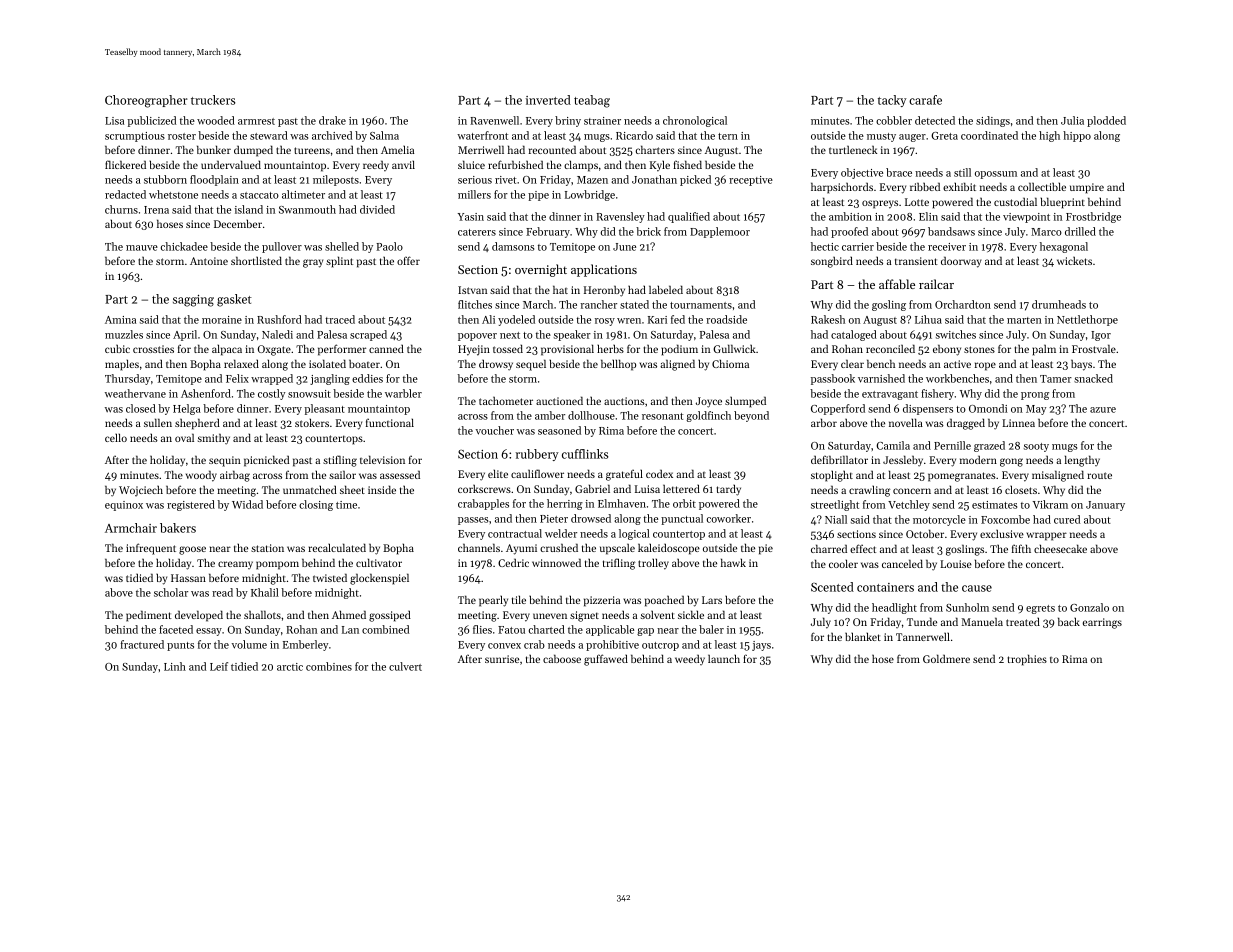  Describe the element at coordinates (659, 474) in the screenshot. I see `codex` at that location.
